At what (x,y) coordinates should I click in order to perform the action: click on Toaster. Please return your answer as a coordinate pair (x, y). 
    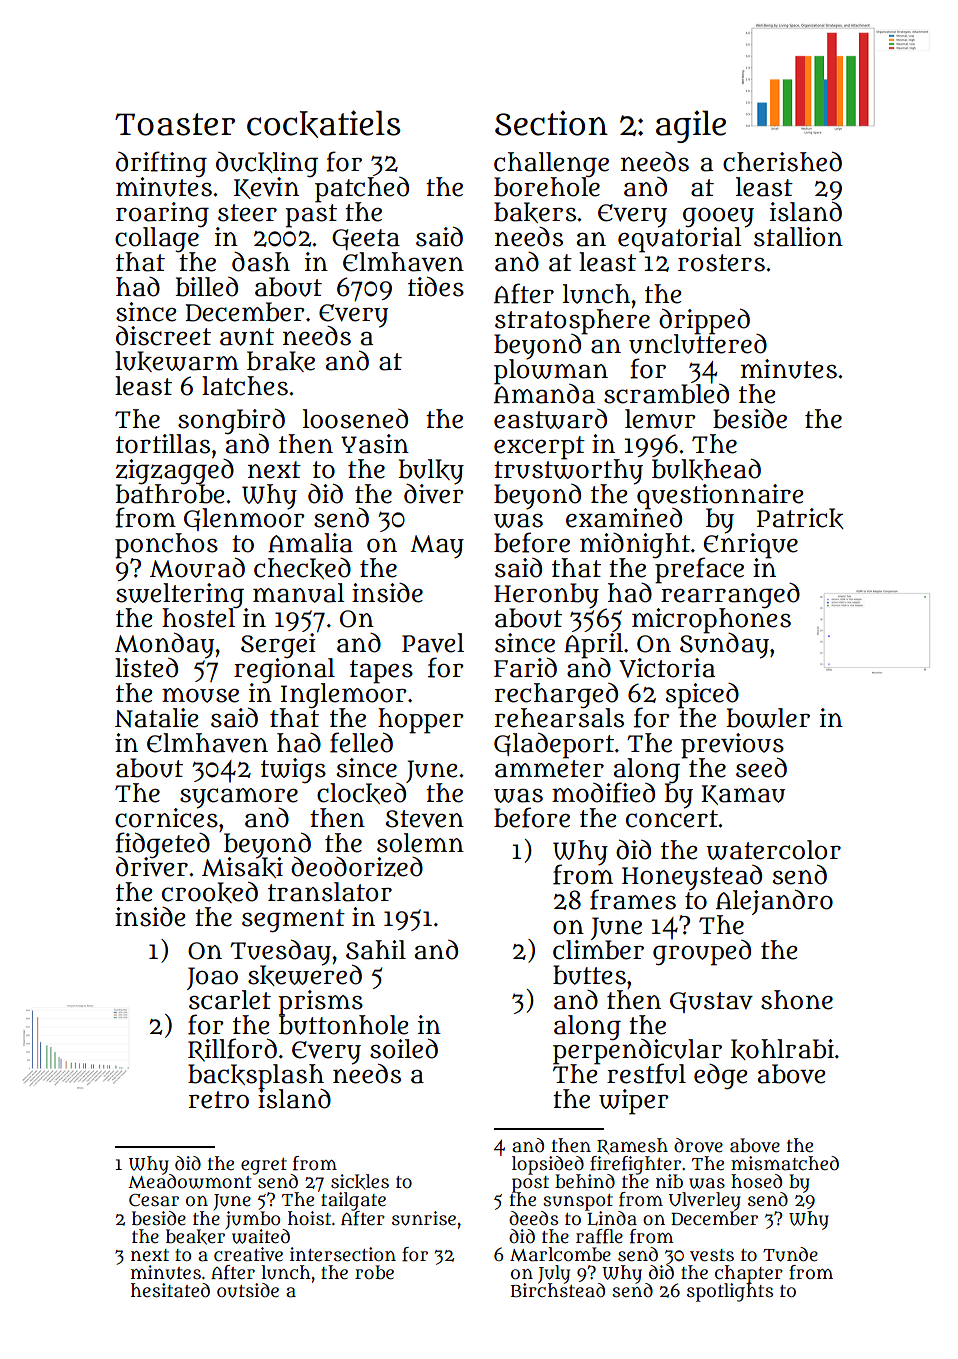
    Looking at the image, I should click on (175, 124).
